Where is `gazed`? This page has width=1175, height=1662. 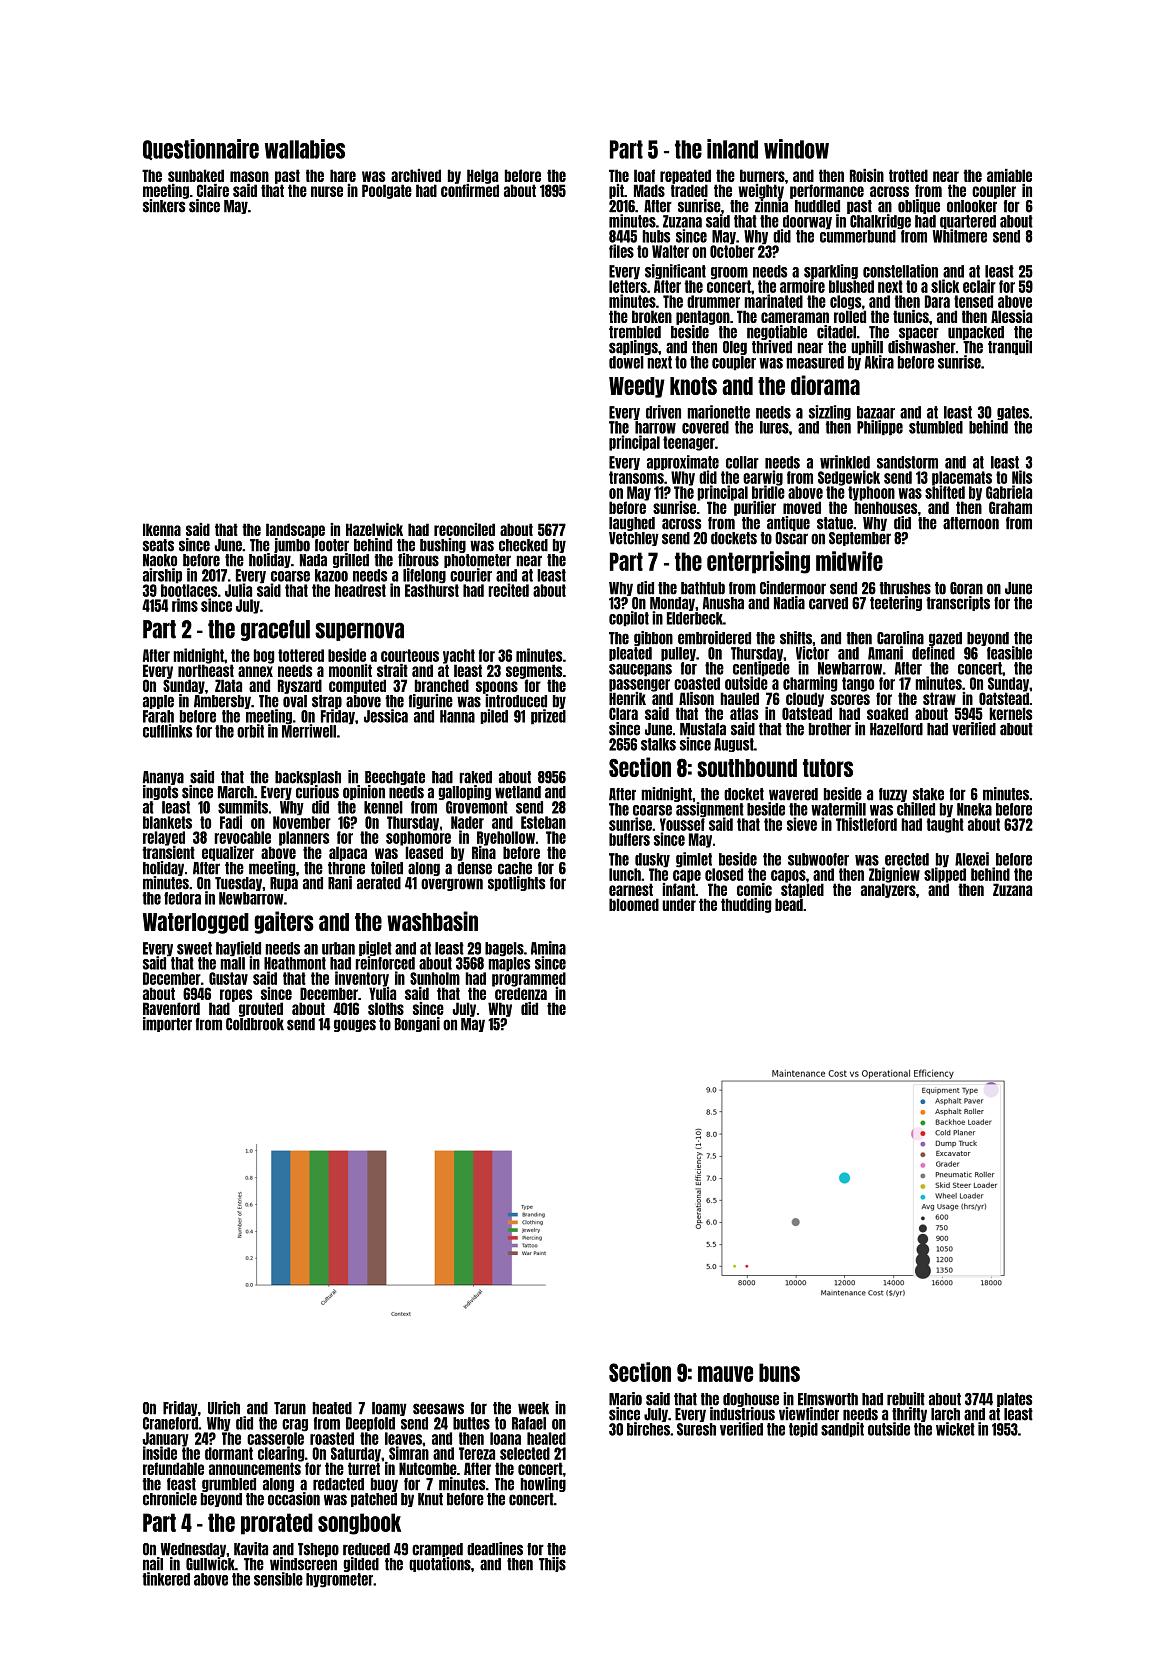 gazed is located at coordinates (945, 639).
